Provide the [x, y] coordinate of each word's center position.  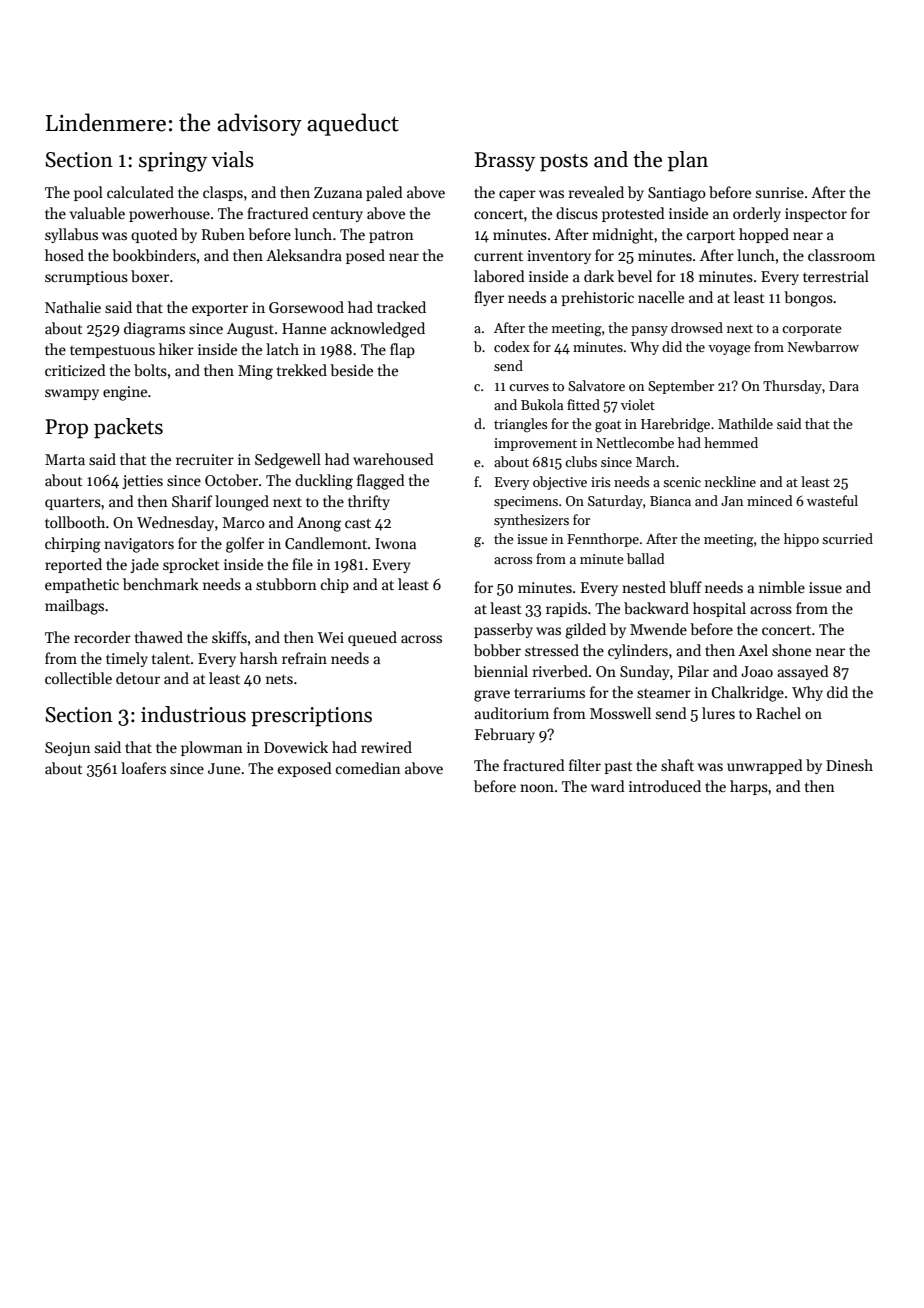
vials [232, 159]
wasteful [832, 500]
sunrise [780, 192]
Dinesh [849, 765]
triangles [520, 425]
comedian [368, 768]
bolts [150, 370]
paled [384, 193]
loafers [143, 768]
